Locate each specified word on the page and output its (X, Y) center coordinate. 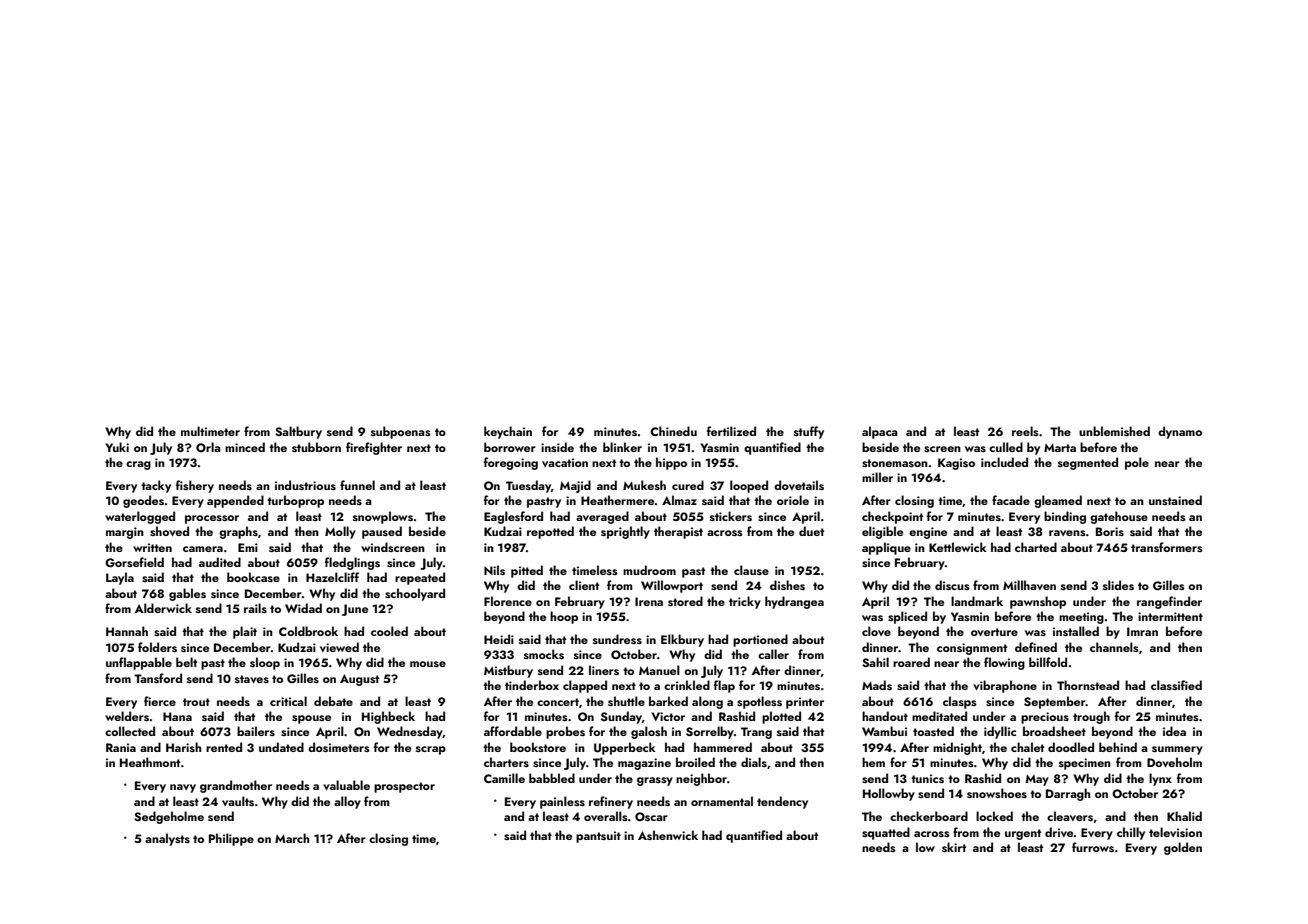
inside (557, 447)
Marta (1060, 448)
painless (562, 802)
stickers (731, 516)
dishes (787, 585)
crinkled (687, 685)
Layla (120, 578)
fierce (160, 701)
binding (1065, 517)
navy (183, 788)
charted (1036, 547)
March (292, 838)
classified (1176, 685)
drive (1059, 832)
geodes (143, 501)
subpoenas (401, 432)
